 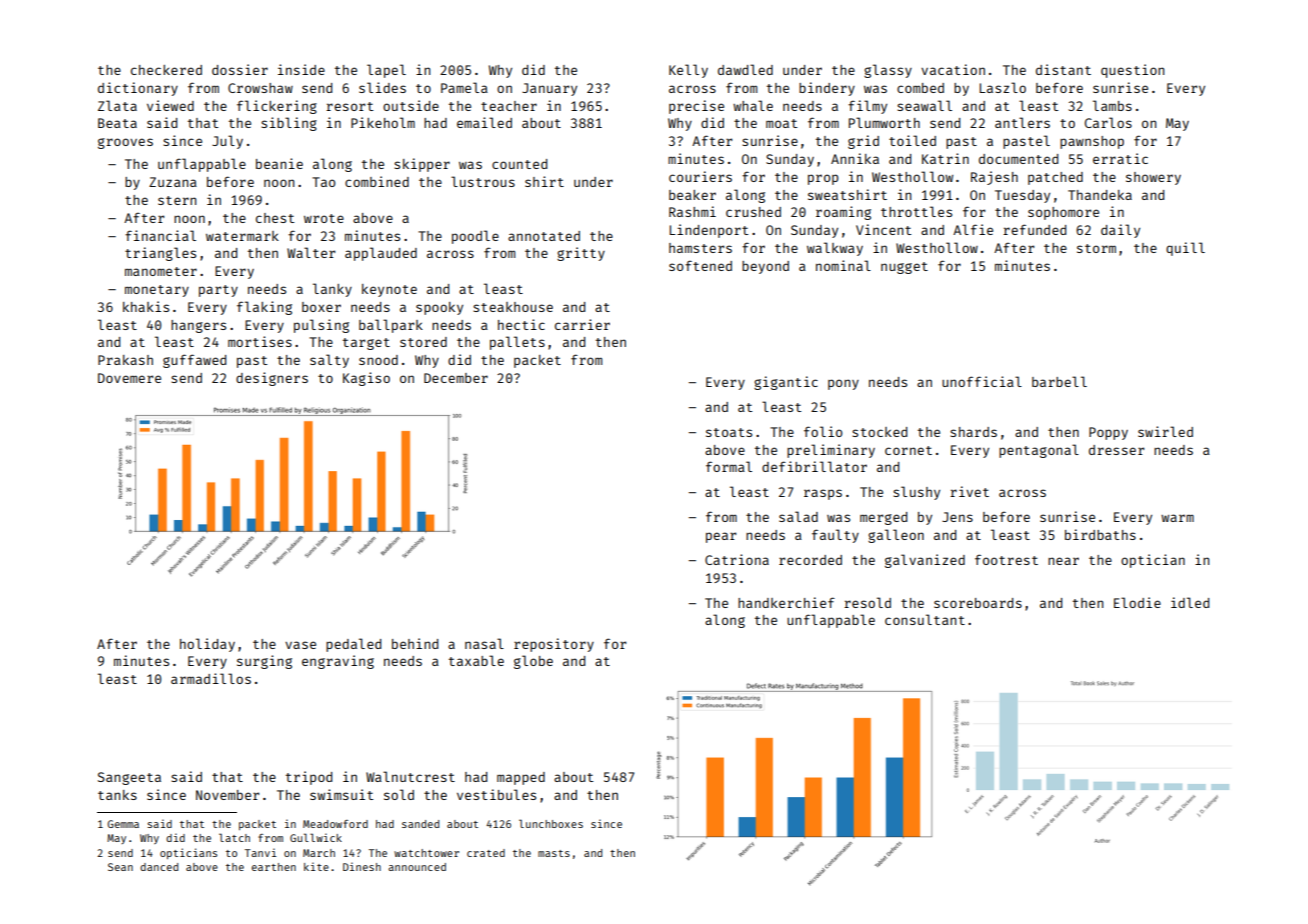 What do you see at coordinates (1059, 381) in the image?
I see `barbell` at bounding box center [1059, 381].
